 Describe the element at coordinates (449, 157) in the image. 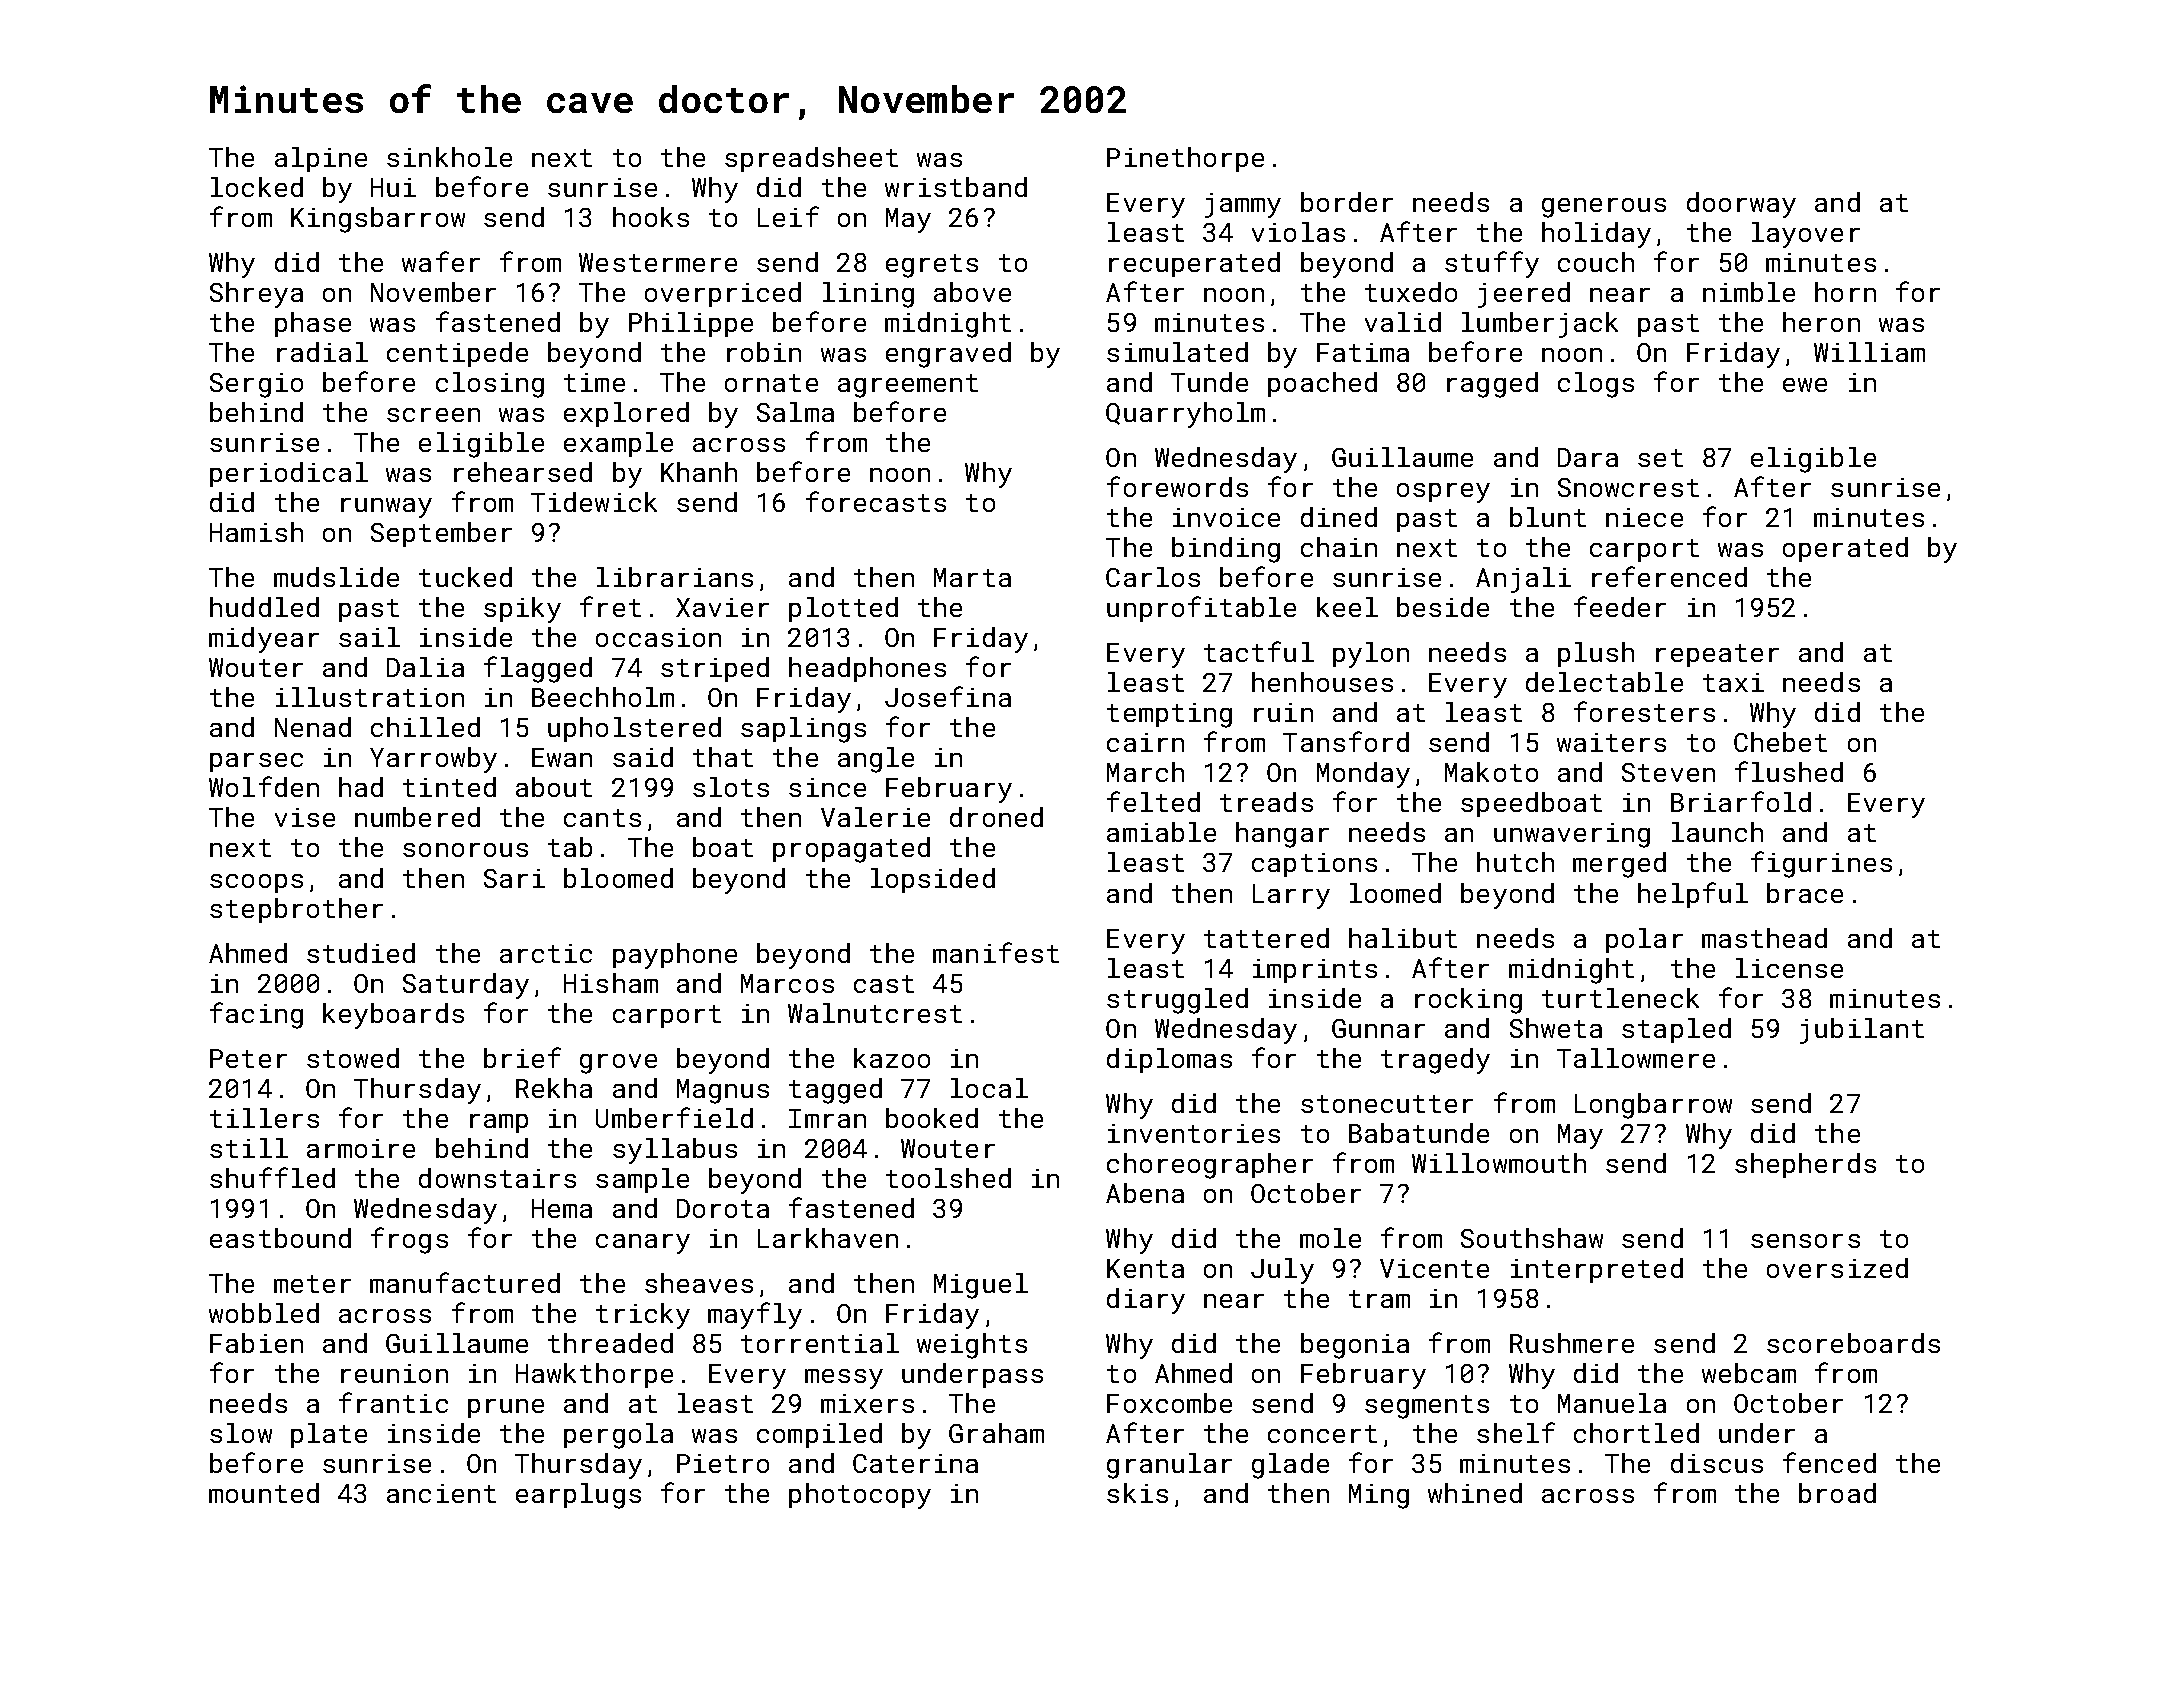

I see `sinkhole` at that location.
